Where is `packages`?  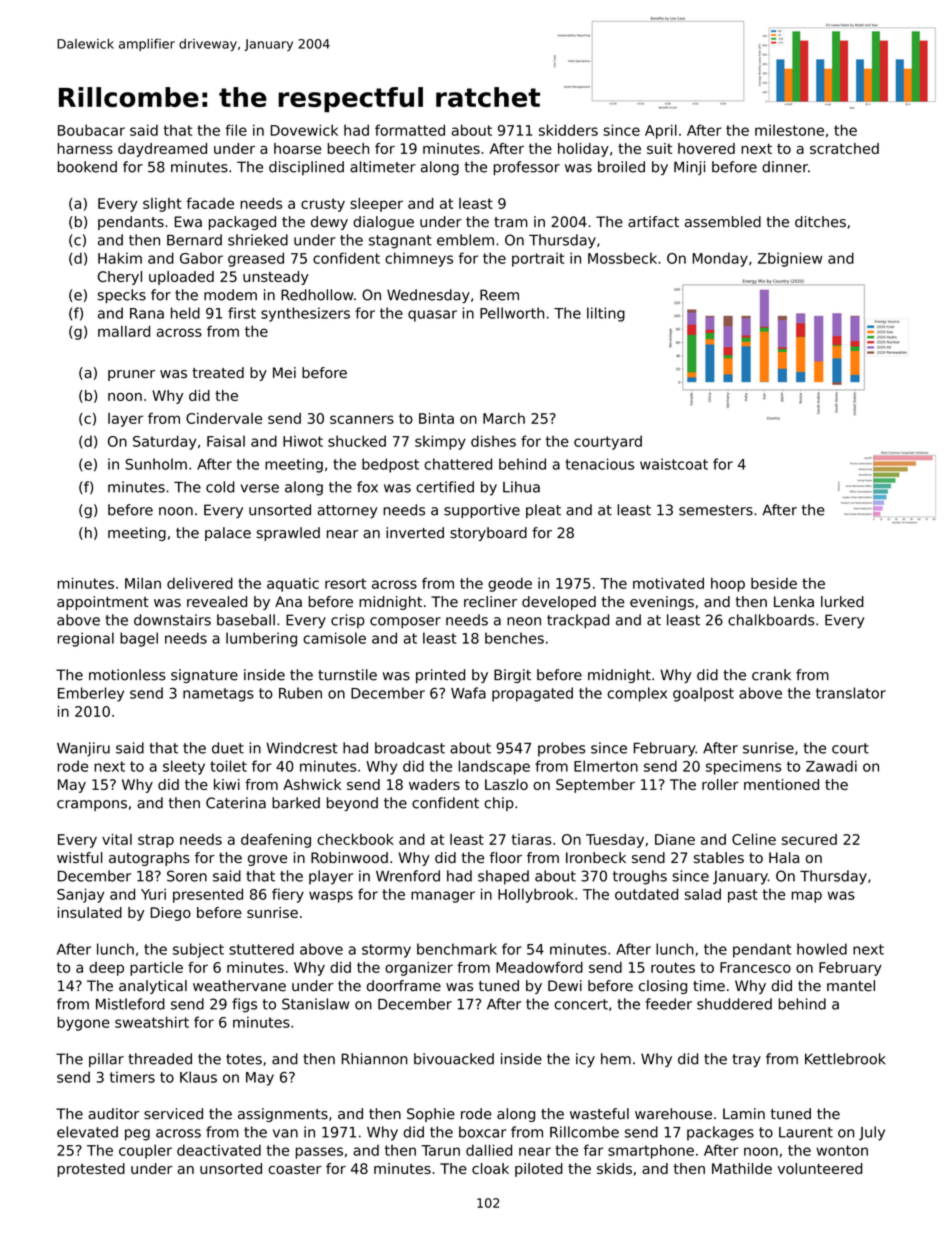 packages is located at coordinates (720, 1133).
